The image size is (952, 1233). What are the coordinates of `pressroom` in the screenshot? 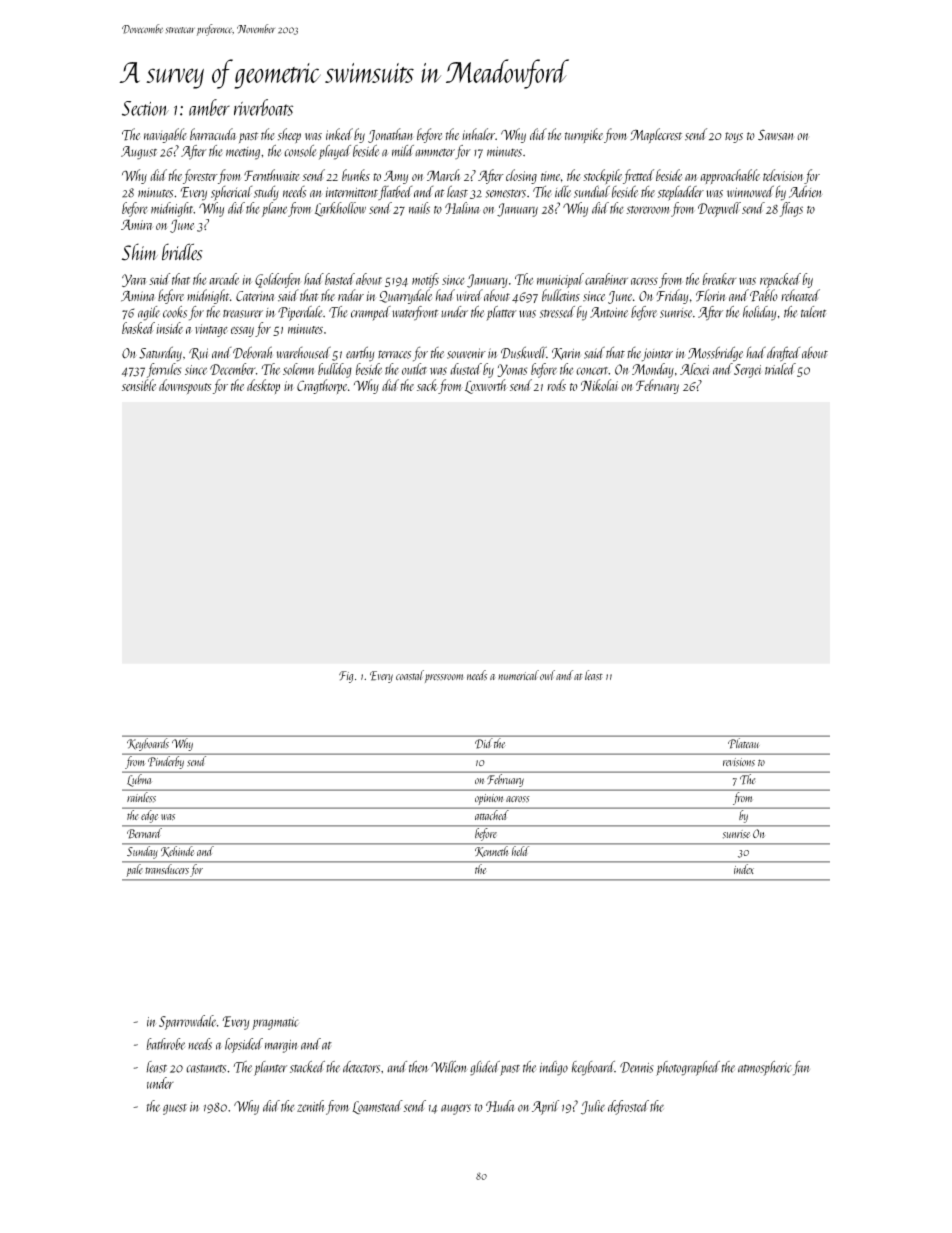 It's located at (444, 678).
